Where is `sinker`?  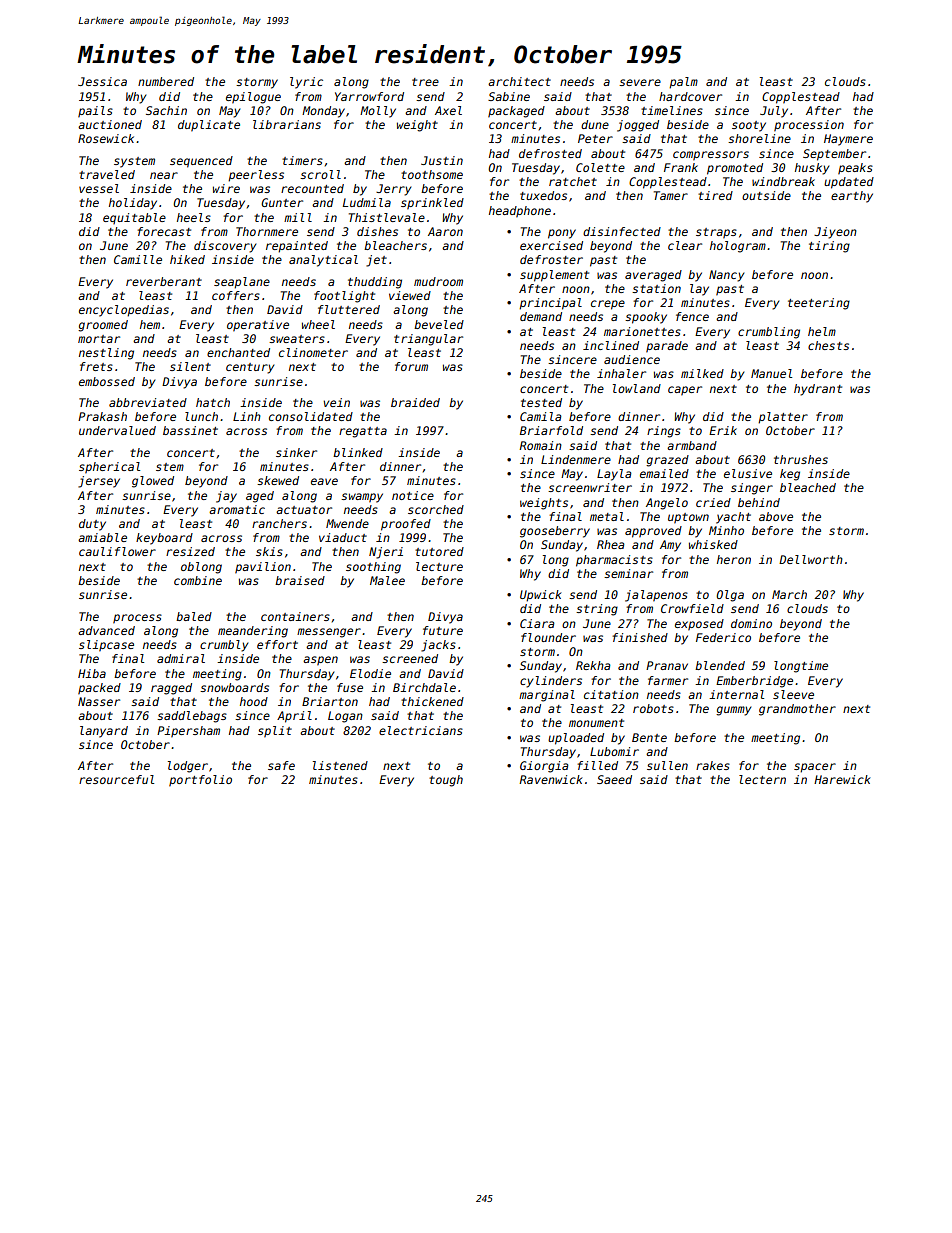 sinker is located at coordinates (296, 452).
